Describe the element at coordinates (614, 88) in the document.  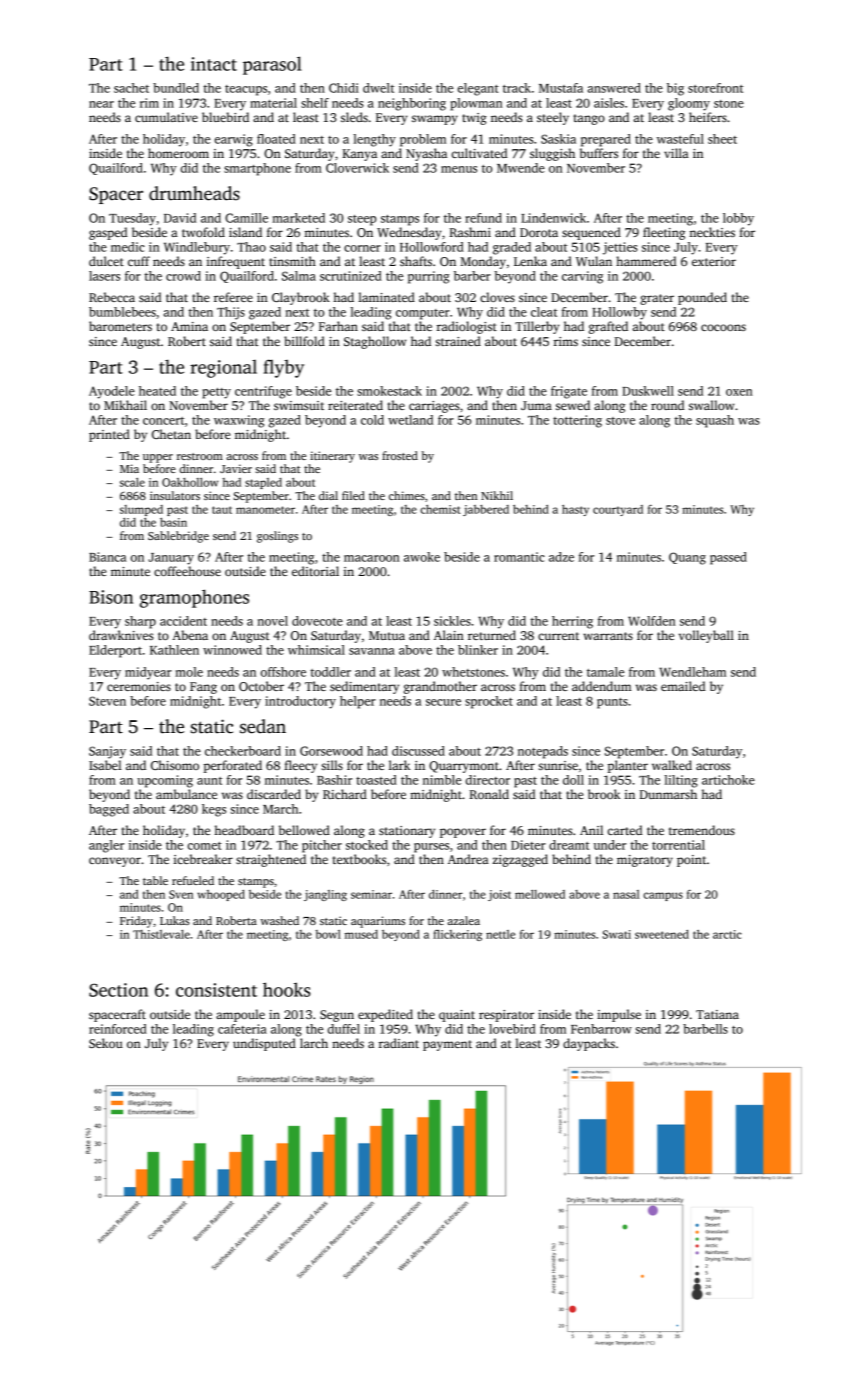
I see `answered` at that location.
